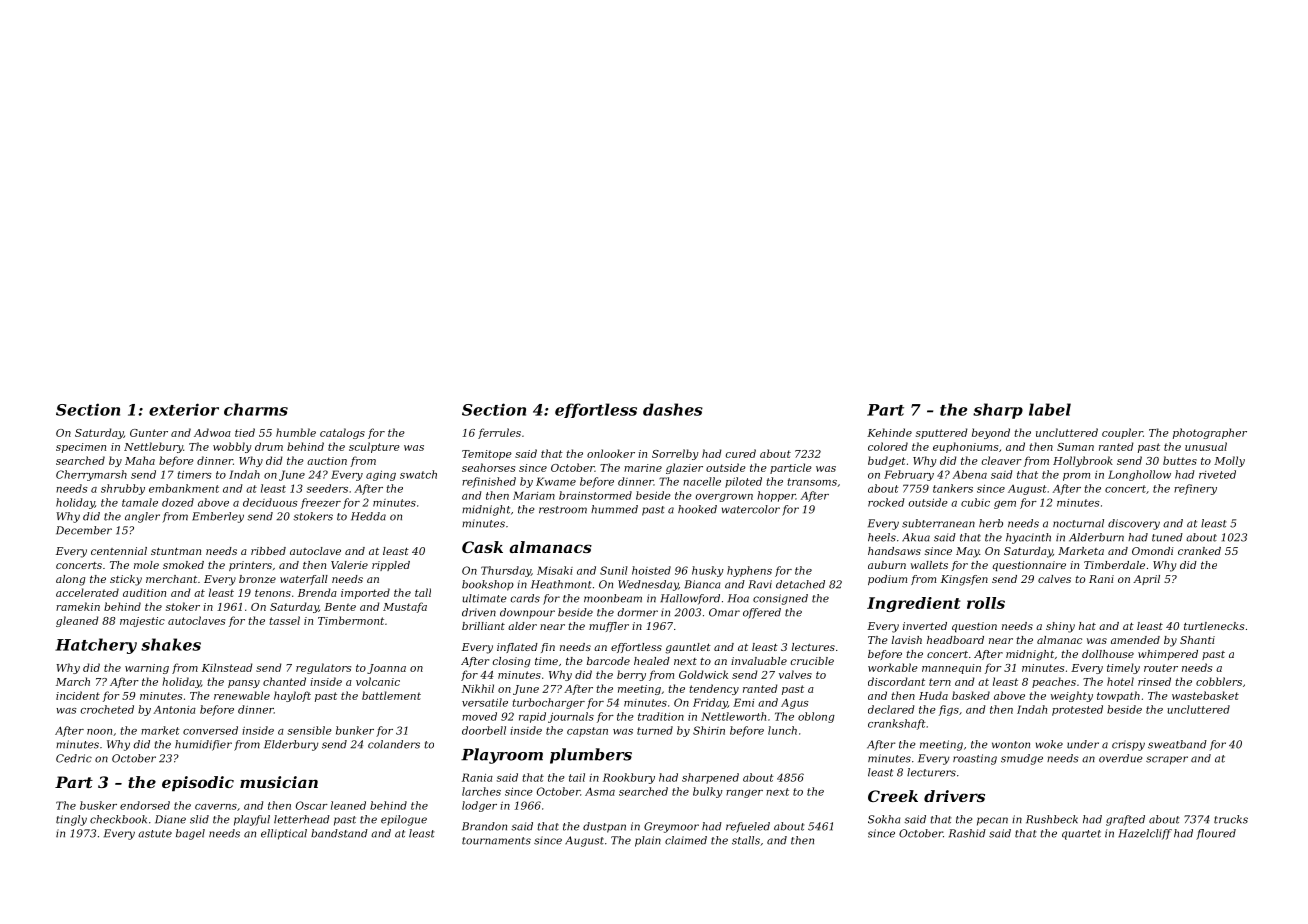 This screenshot has height=924, width=1308. Describe the element at coordinates (708, 792) in the screenshot. I see `bulky` at that location.
